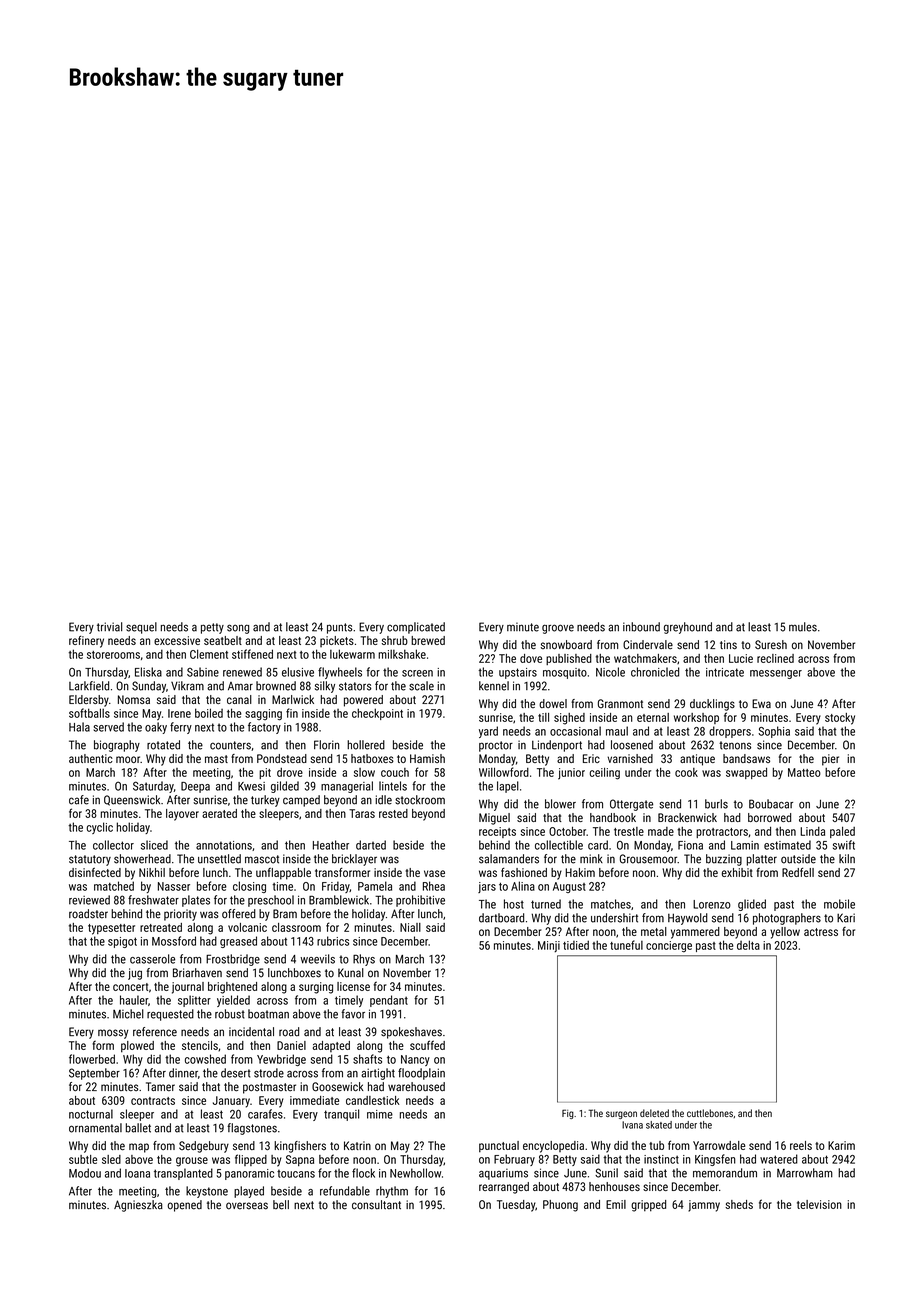  Describe the element at coordinates (428, 640) in the document. I see `brewed` at that location.
